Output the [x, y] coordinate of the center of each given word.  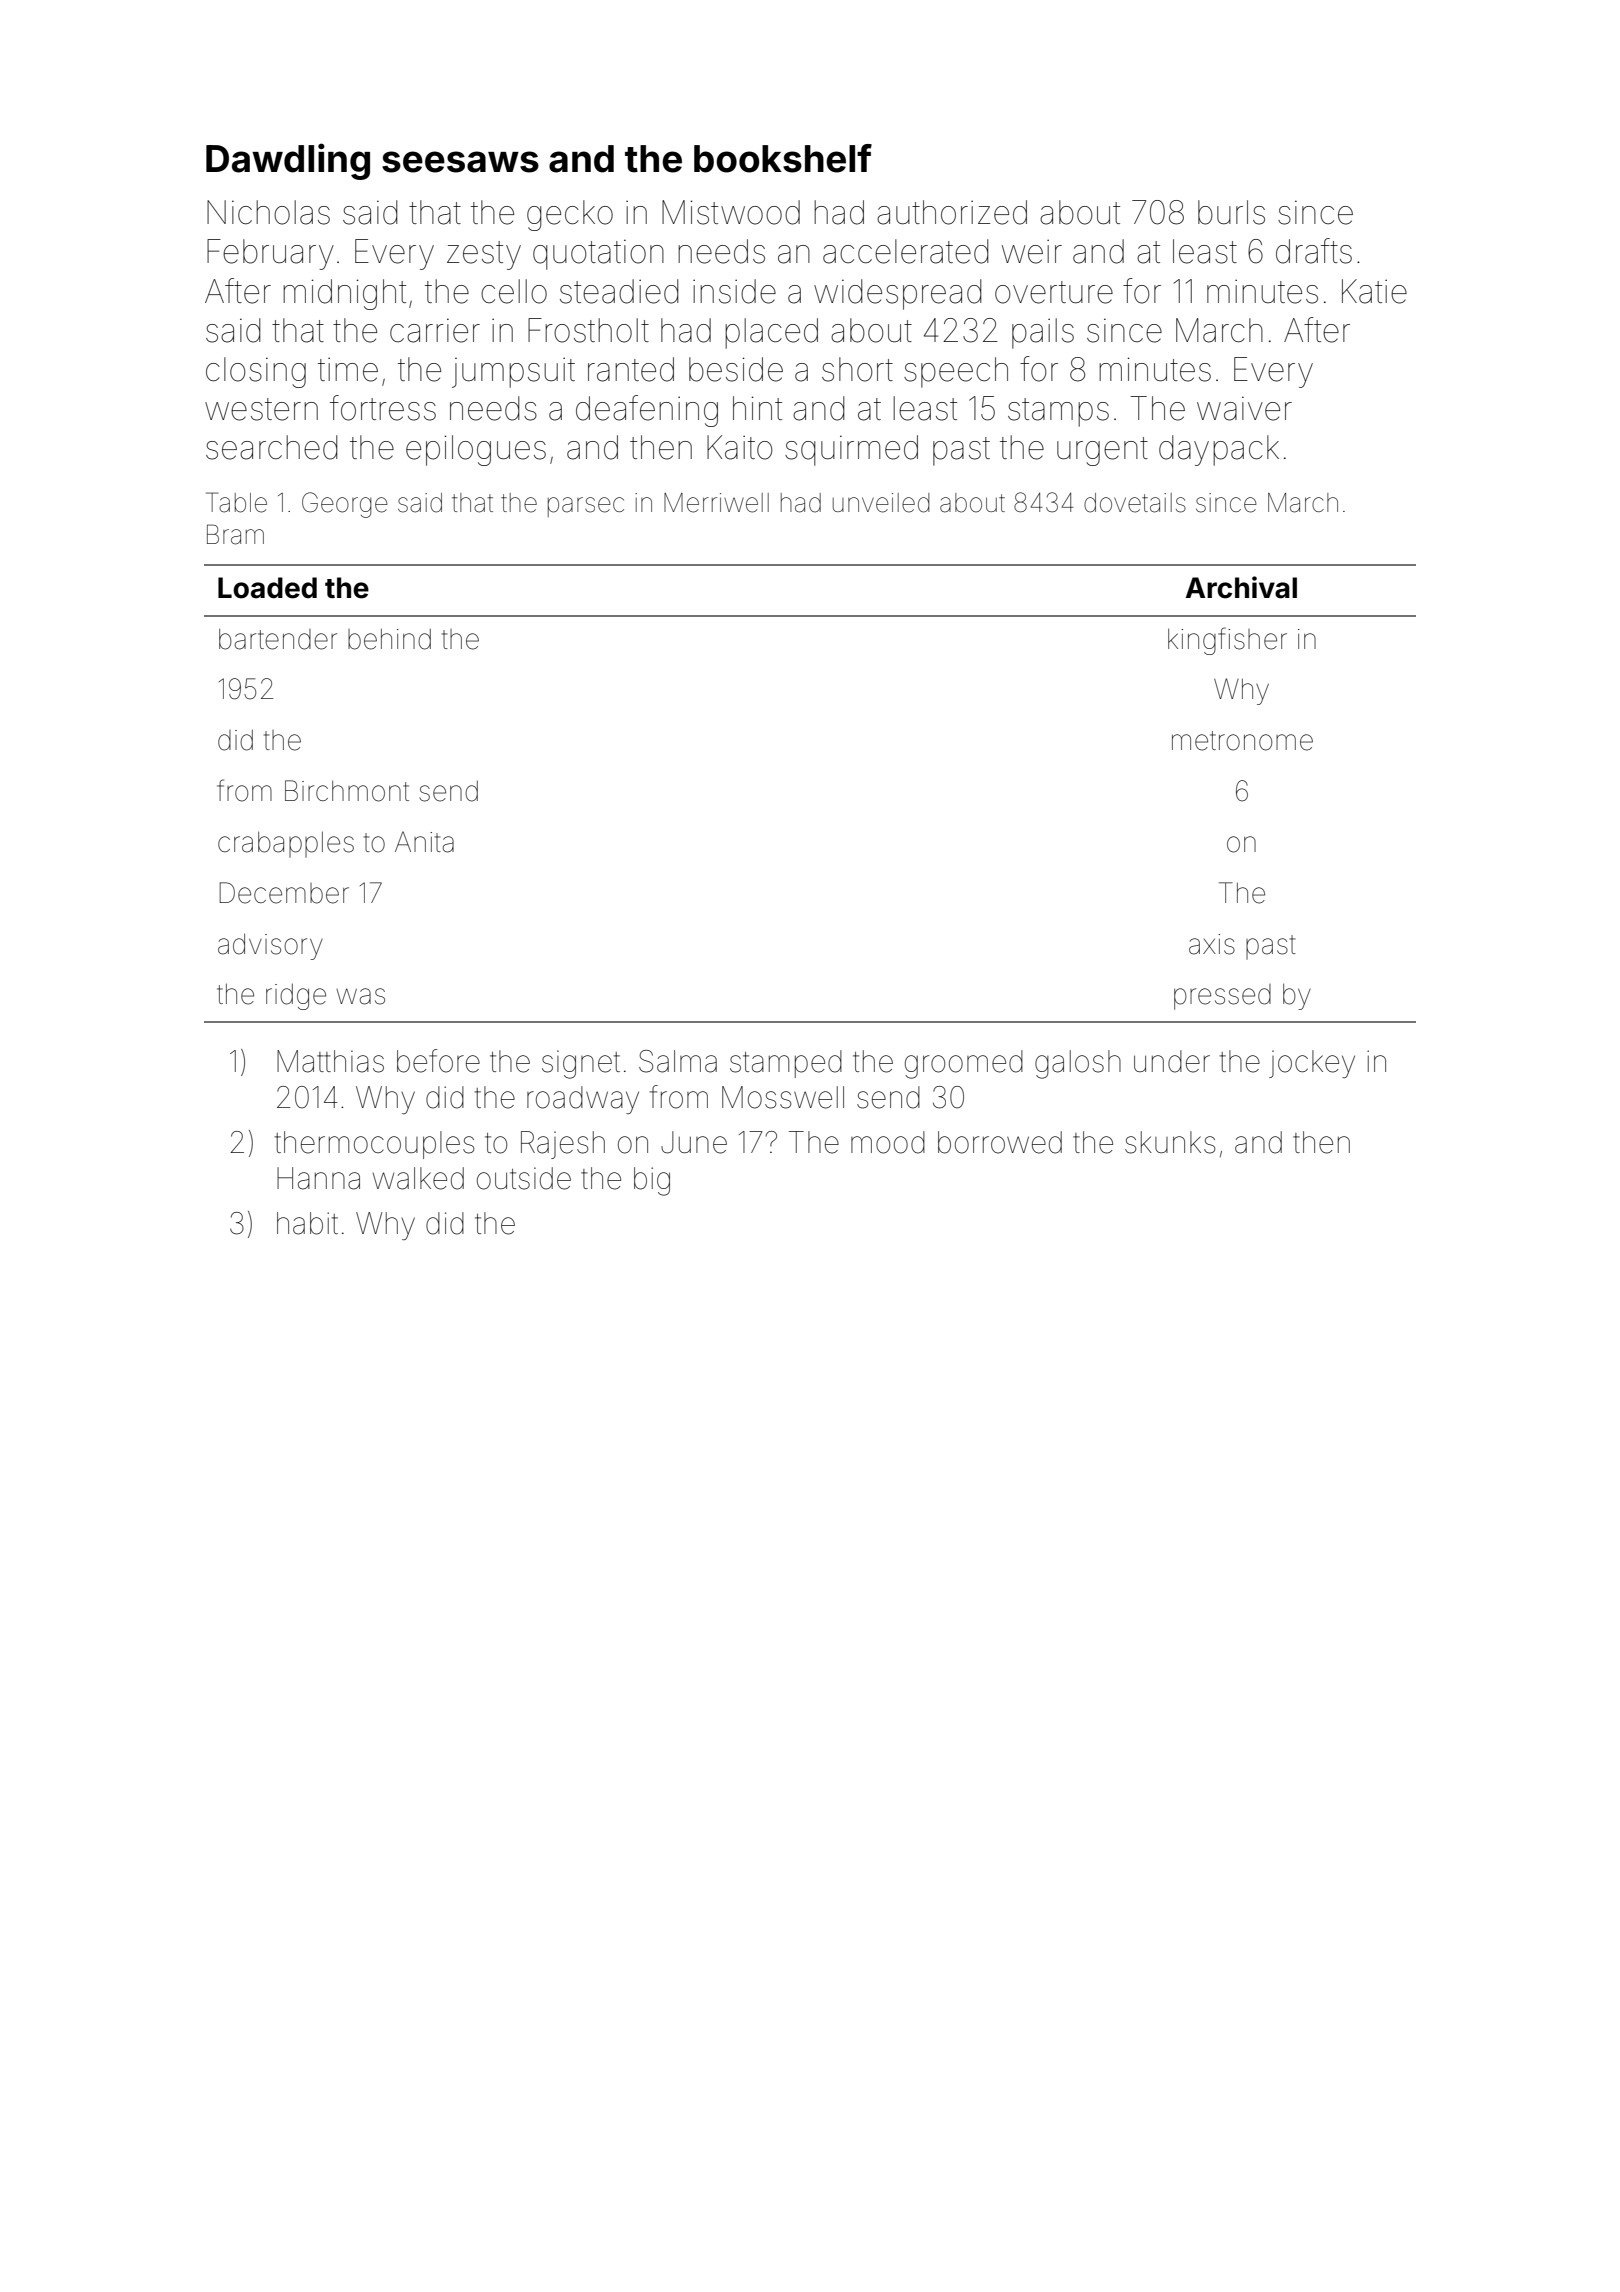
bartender [278, 639]
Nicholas [268, 212]
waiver [1244, 408]
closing [256, 372]
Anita [424, 842]
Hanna [318, 1178]
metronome [1242, 741]
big [652, 1181]
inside [734, 291]
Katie [1374, 291]
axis [1212, 944]
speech [956, 372]
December [284, 893]
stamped [786, 1064]
